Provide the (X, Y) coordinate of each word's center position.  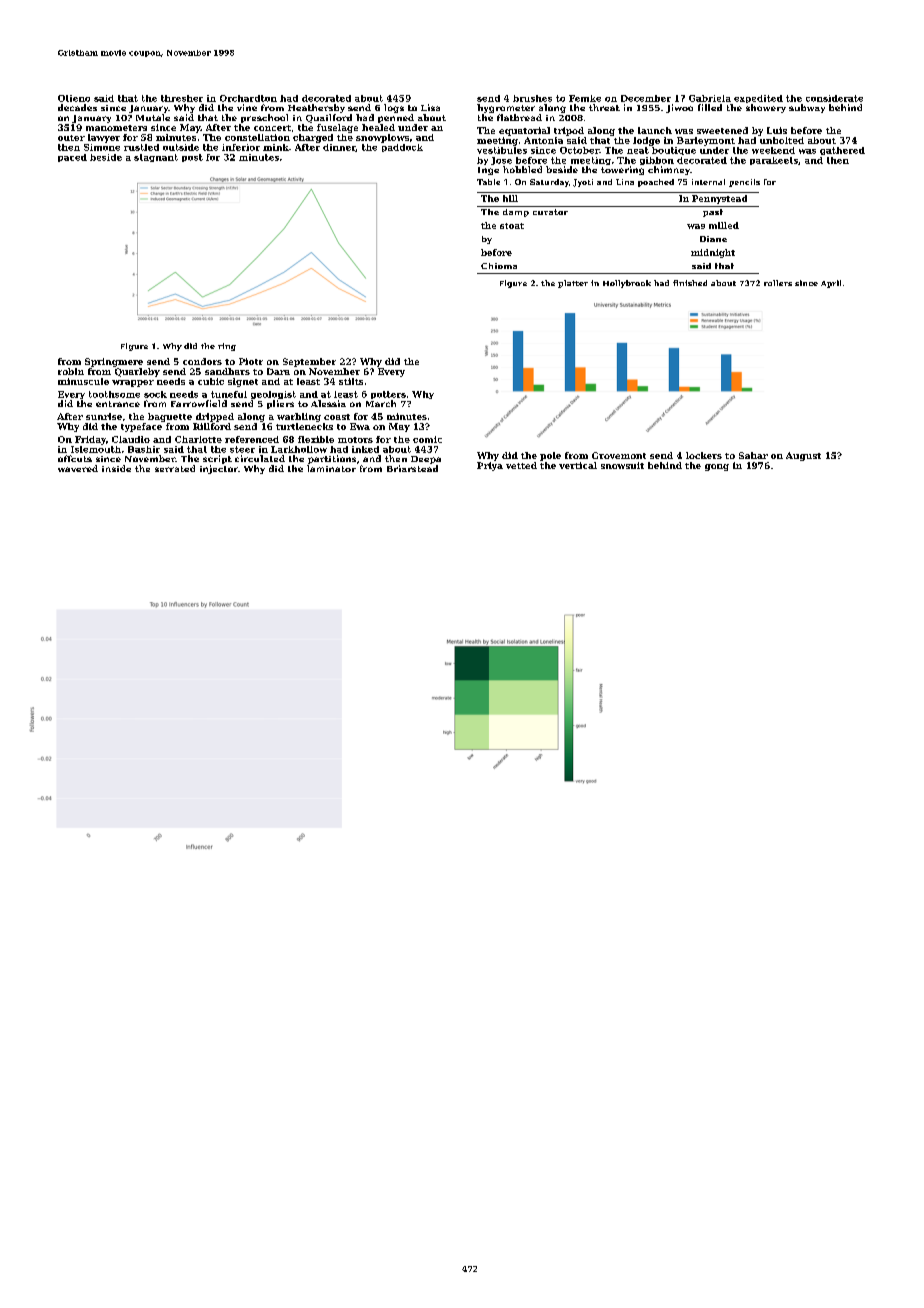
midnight (713, 253)
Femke (585, 98)
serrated (175, 468)
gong (717, 467)
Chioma (499, 266)
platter (573, 284)
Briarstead (412, 468)
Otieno (74, 98)
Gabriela (710, 98)
